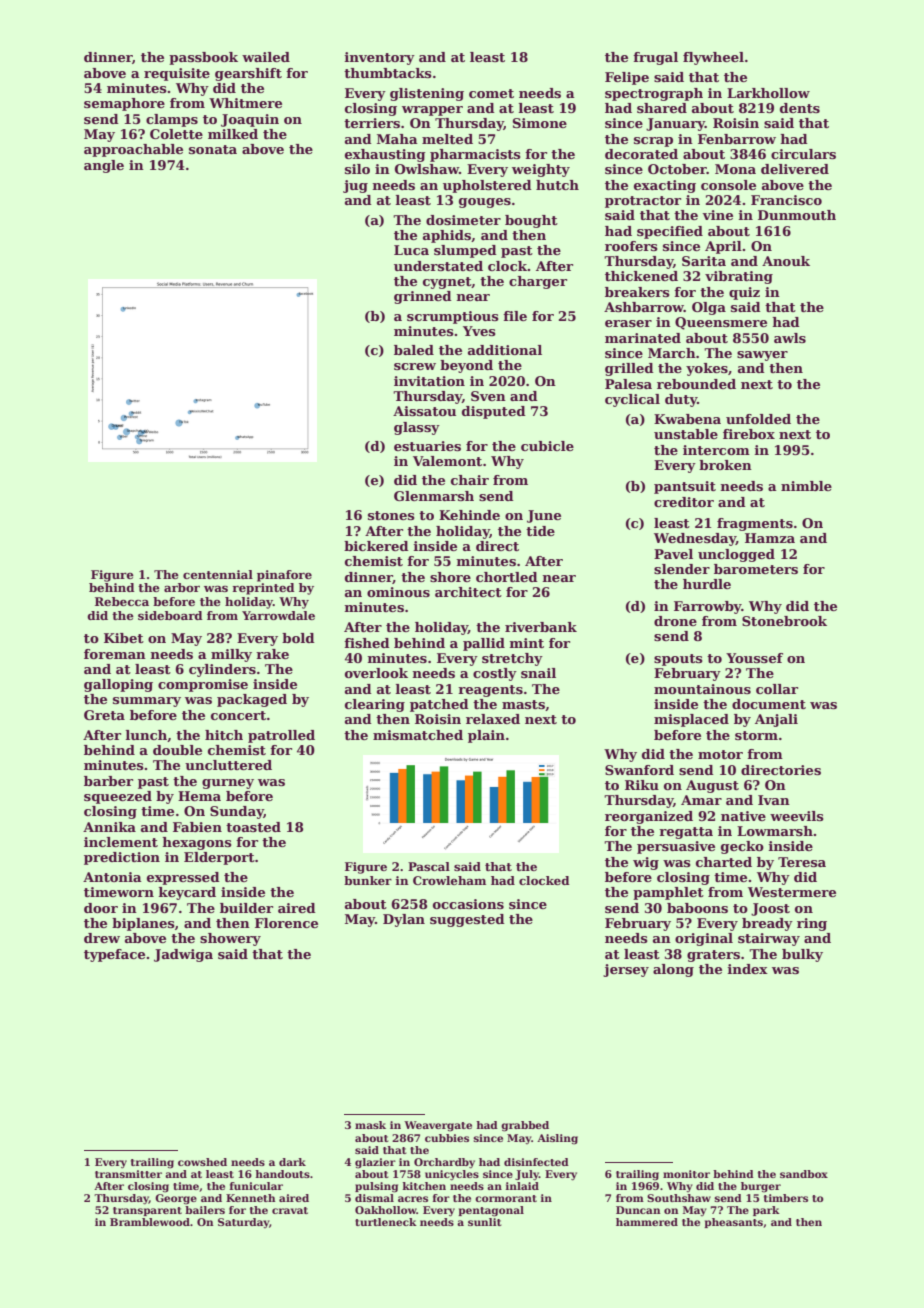  What do you see at coordinates (104, 166) in the screenshot?
I see `angle` at bounding box center [104, 166].
